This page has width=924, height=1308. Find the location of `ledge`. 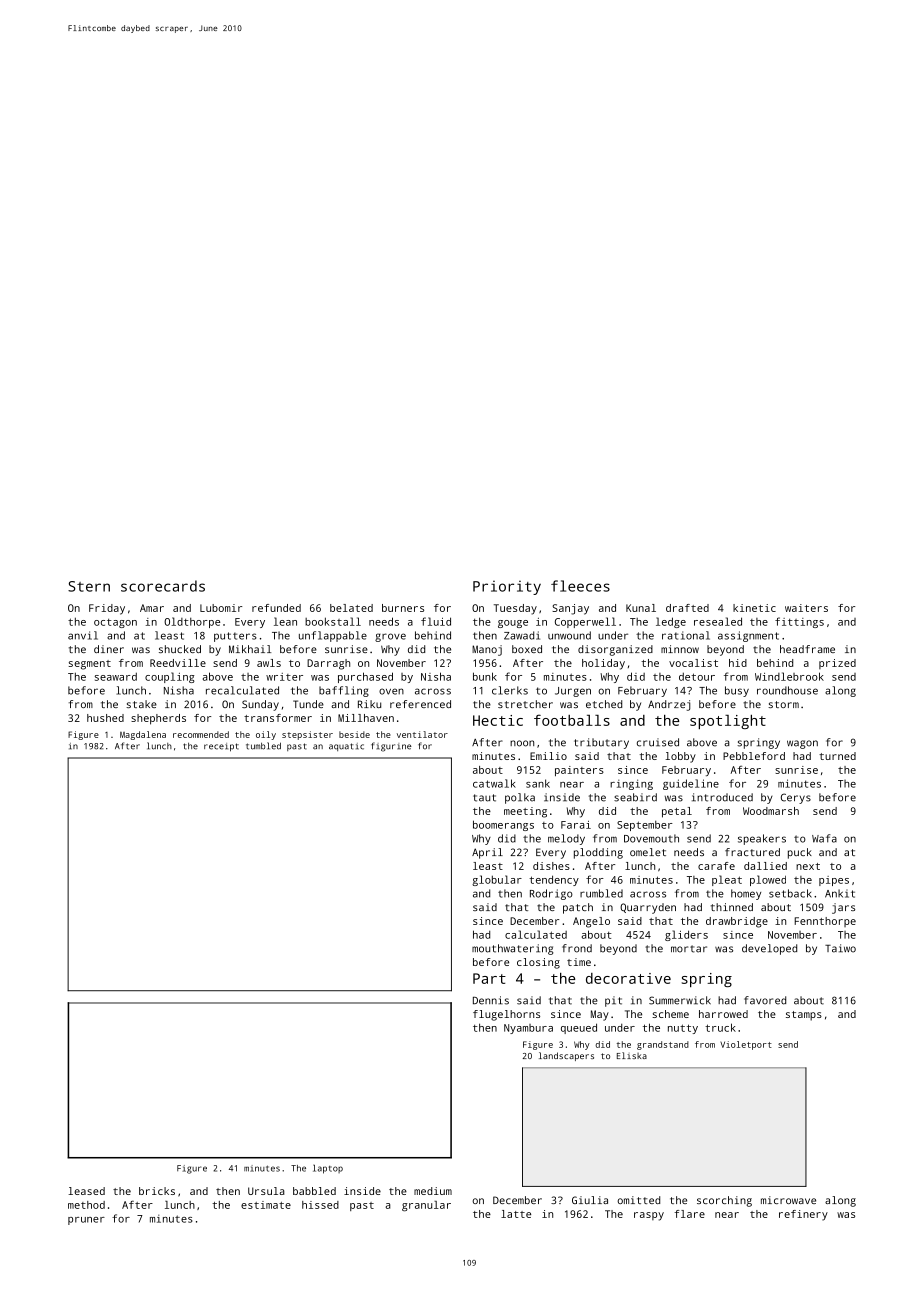

ledge is located at coordinates (671, 622).
